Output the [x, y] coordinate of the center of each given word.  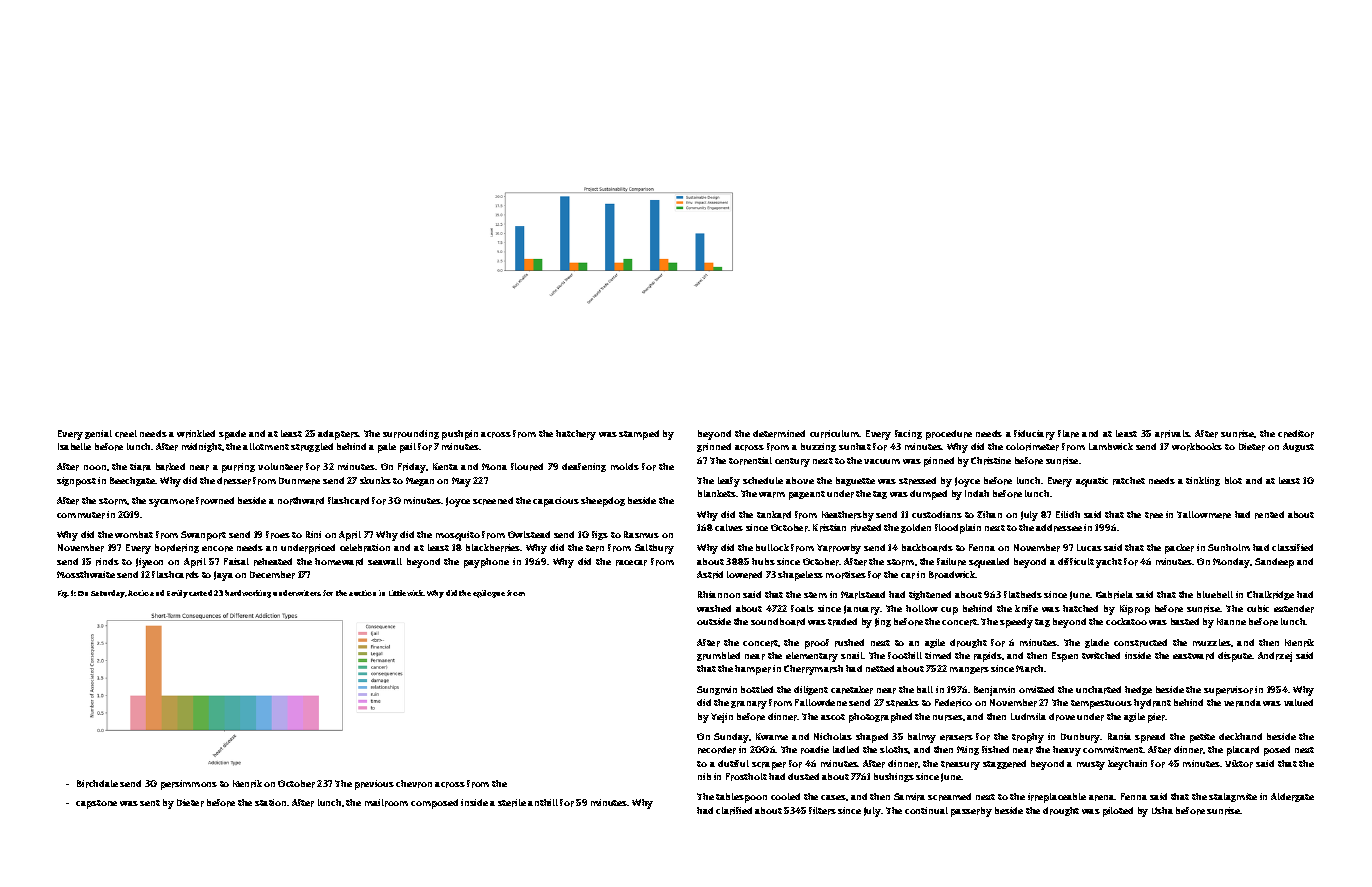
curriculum [835, 434]
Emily [177, 594]
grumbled [718, 656]
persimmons [189, 785]
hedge [1138, 690]
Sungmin [717, 690]
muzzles [1212, 642]
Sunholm [1229, 547]
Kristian [829, 528]
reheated [273, 562]
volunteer [280, 467]
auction [362, 593]
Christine [991, 461]
